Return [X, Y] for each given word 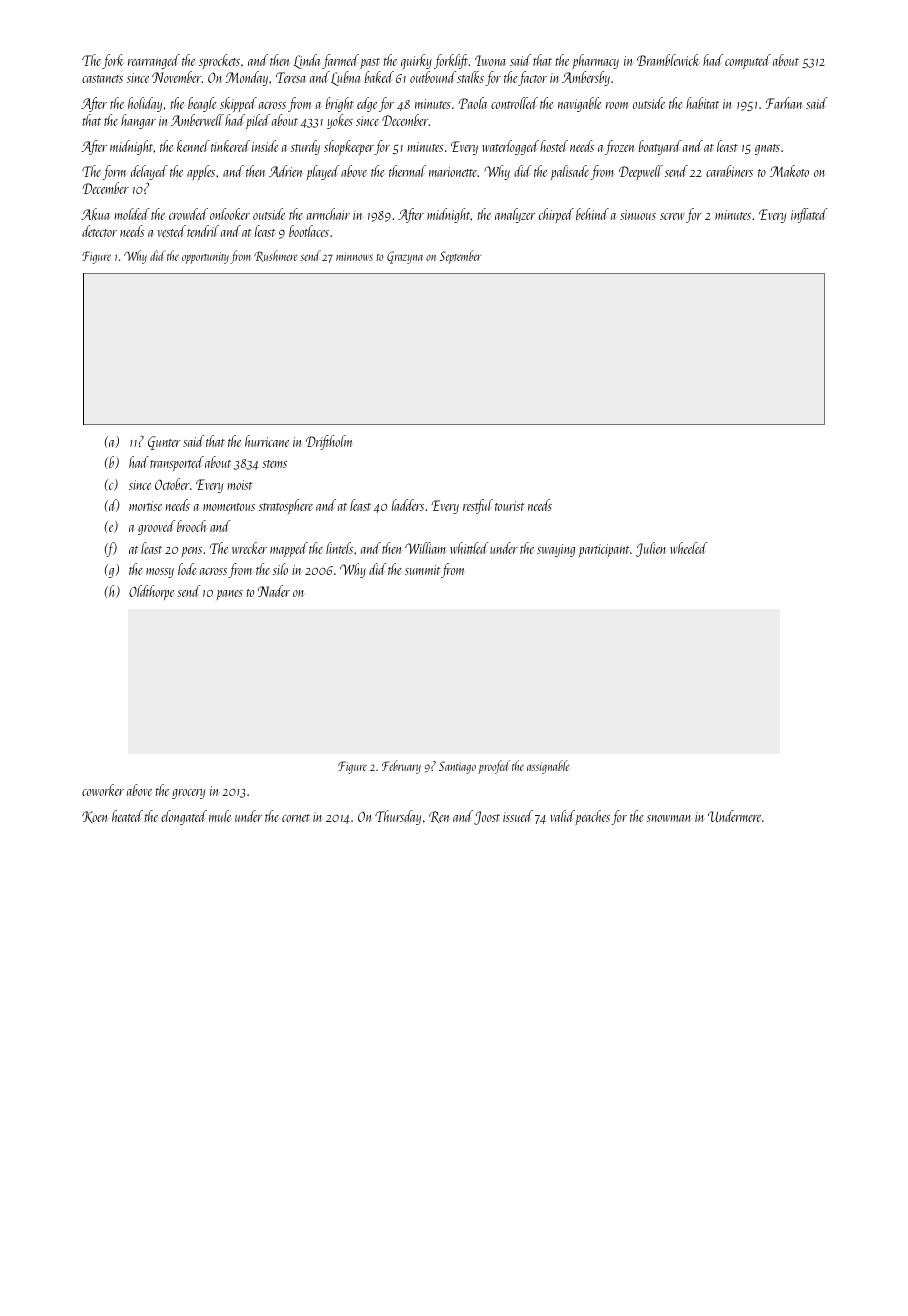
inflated [809, 215]
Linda [307, 61]
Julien [651, 549]
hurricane [267, 441]
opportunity [205, 258]
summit [422, 570]
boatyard [660, 147]
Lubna [345, 78]
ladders [408, 505]
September [460, 257]
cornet [296, 818]
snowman [669, 818]
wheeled [689, 548]
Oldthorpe [151, 592]
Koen [94, 817]
